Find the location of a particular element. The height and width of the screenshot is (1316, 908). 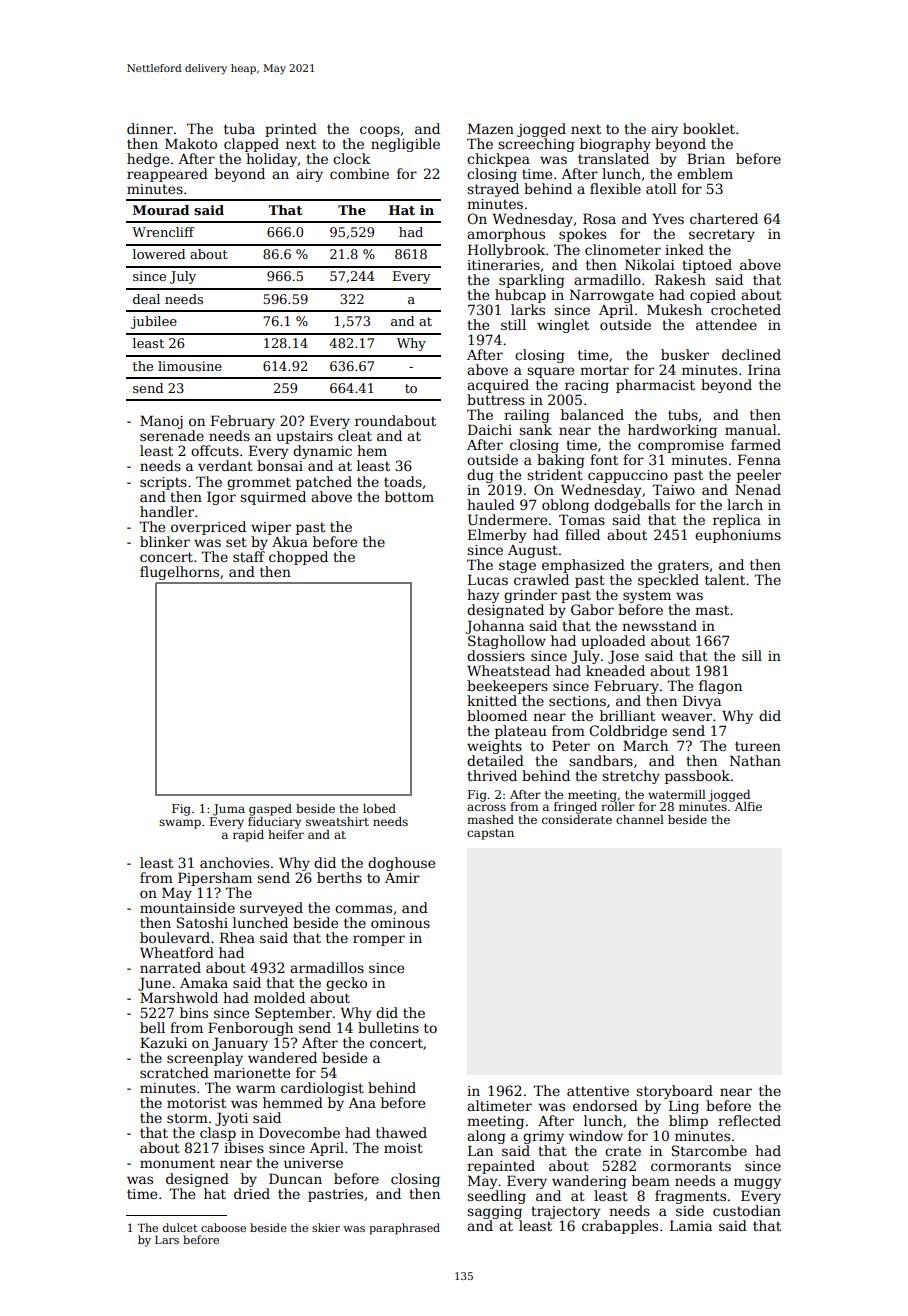

paraphrased is located at coordinates (404, 1229).
